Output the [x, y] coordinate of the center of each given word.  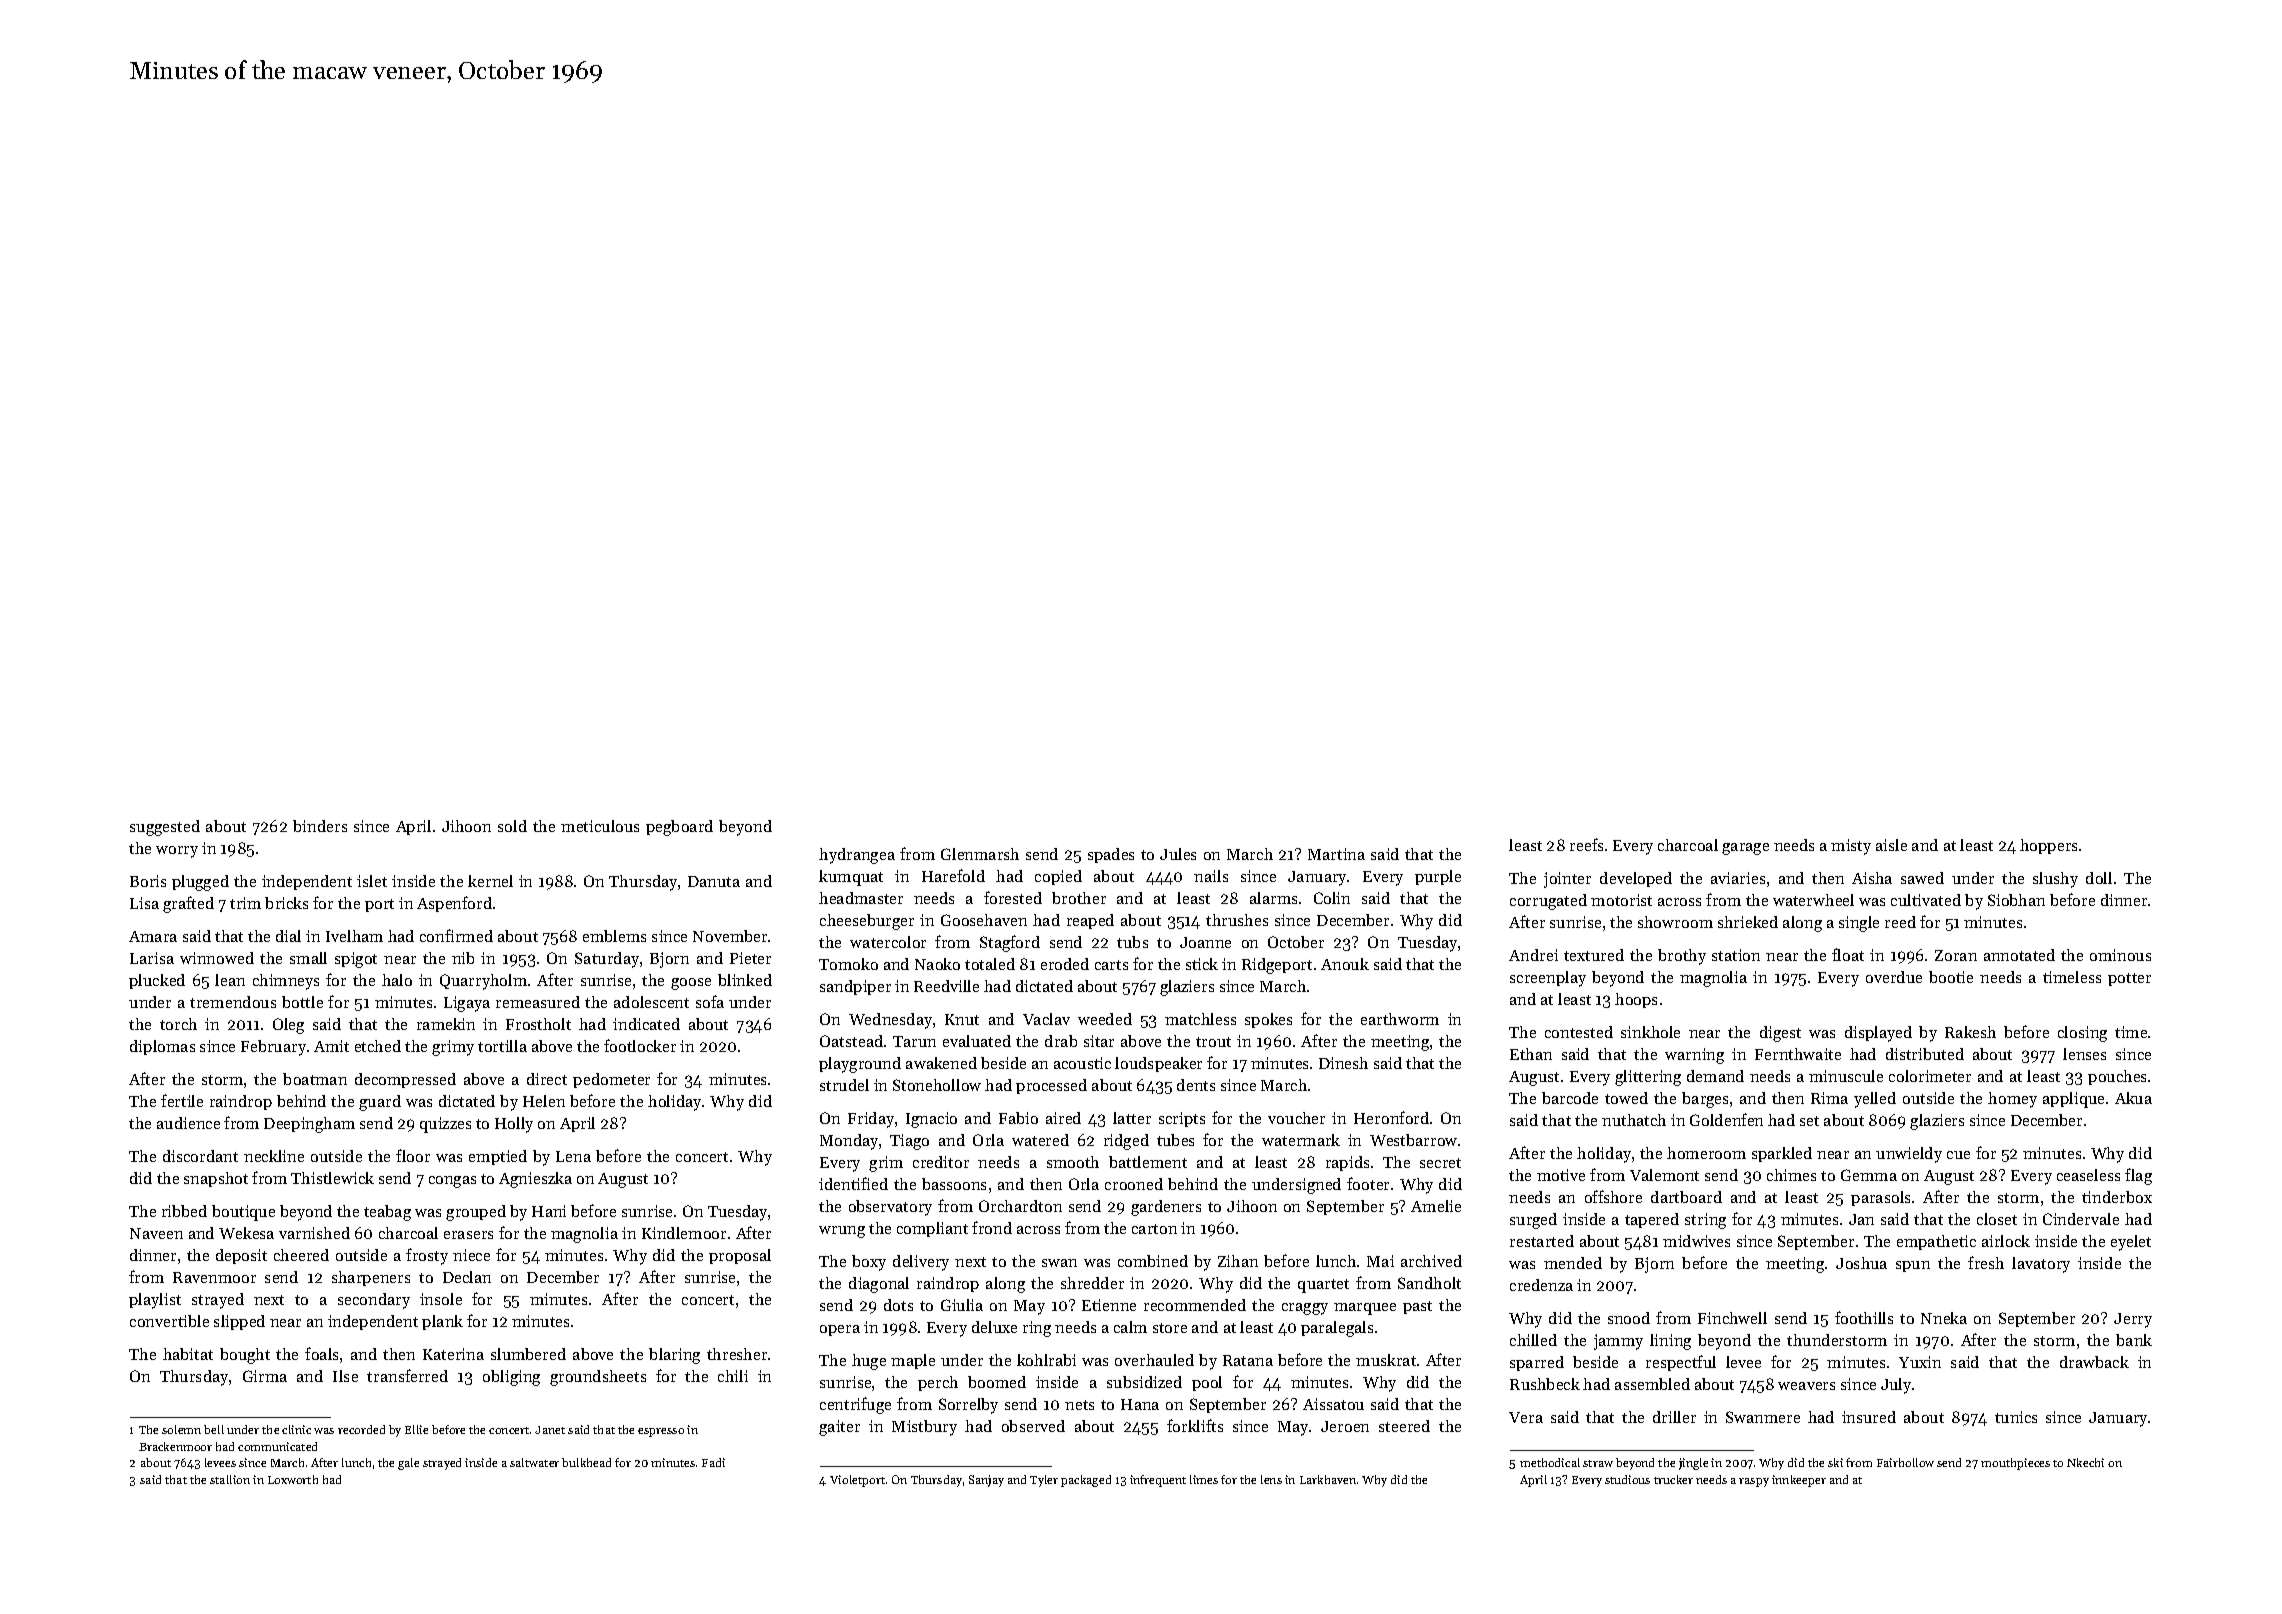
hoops [1636, 1000]
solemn [181, 1429]
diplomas [162, 1047]
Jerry [2133, 1320]
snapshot [216, 1179]
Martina [1336, 854]
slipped [239, 1322]
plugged [200, 883]
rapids [1347, 1163]
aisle [1891, 845]
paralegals [1337, 1329]
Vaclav [1046, 1019]
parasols [1880, 1198]
